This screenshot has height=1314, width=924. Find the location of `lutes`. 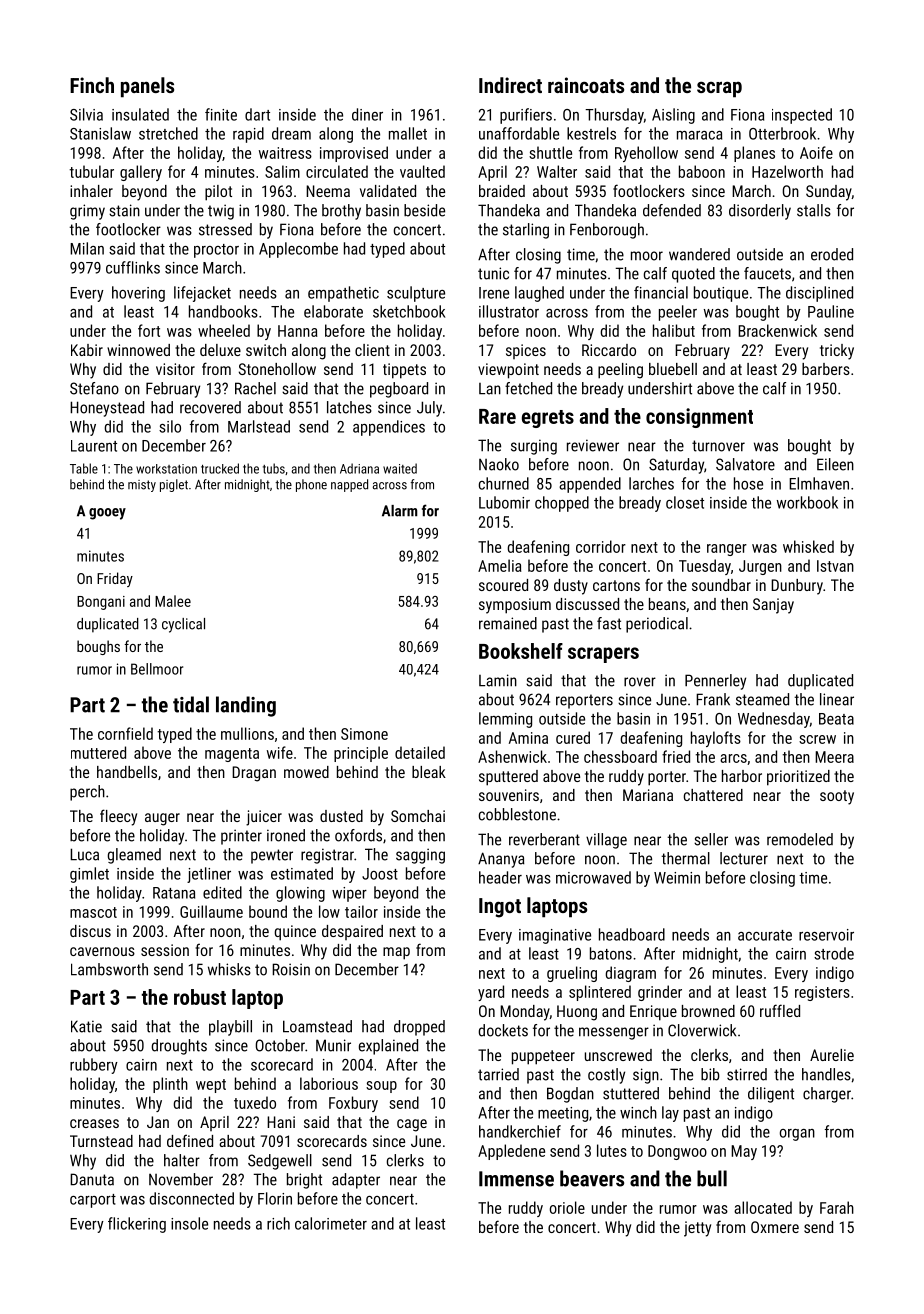

lutes is located at coordinates (612, 1150).
